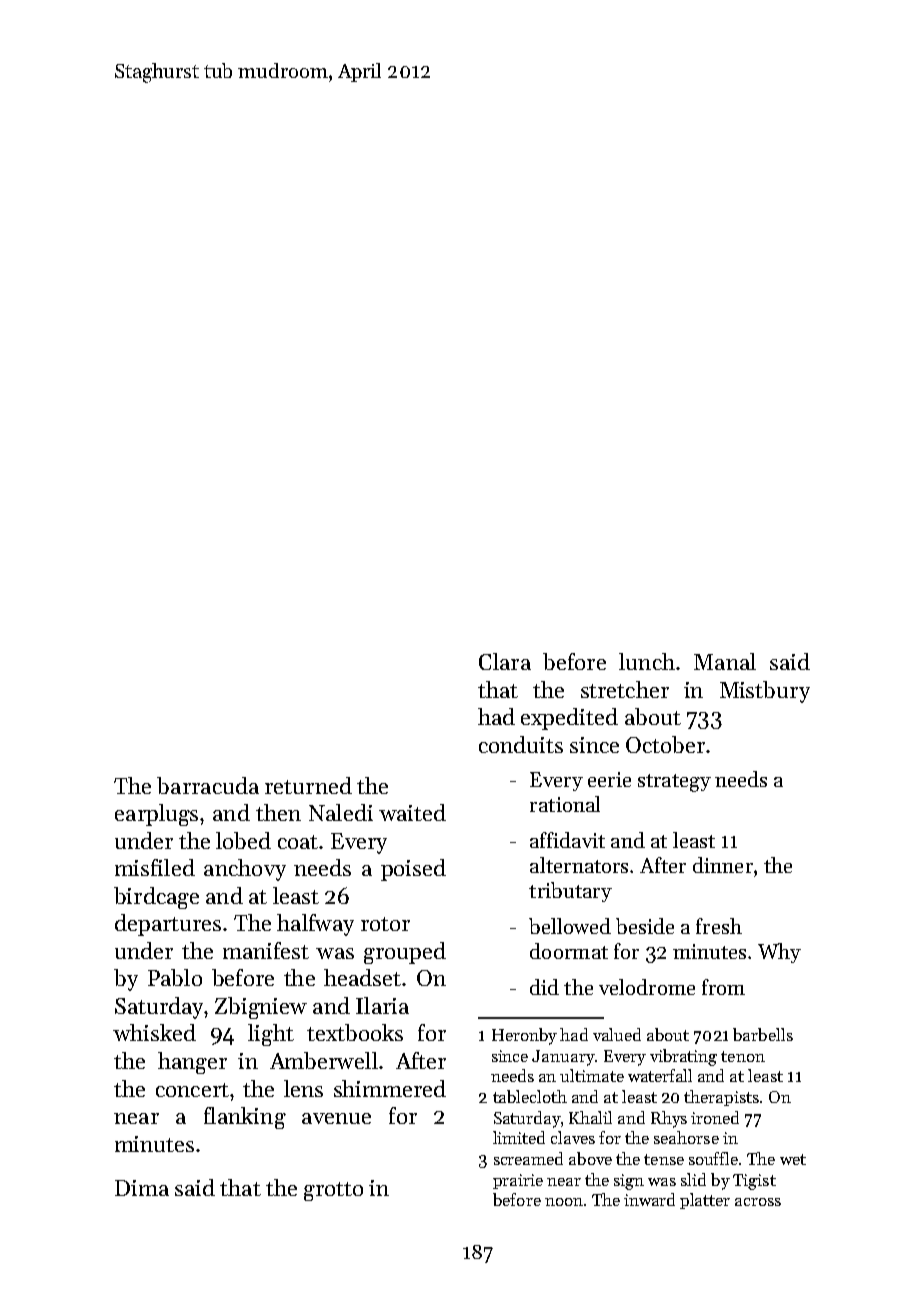  What do you see at coordinates (208, 785) in the screenshot?
I see `barracuda` at bounding box center [208, 785].
